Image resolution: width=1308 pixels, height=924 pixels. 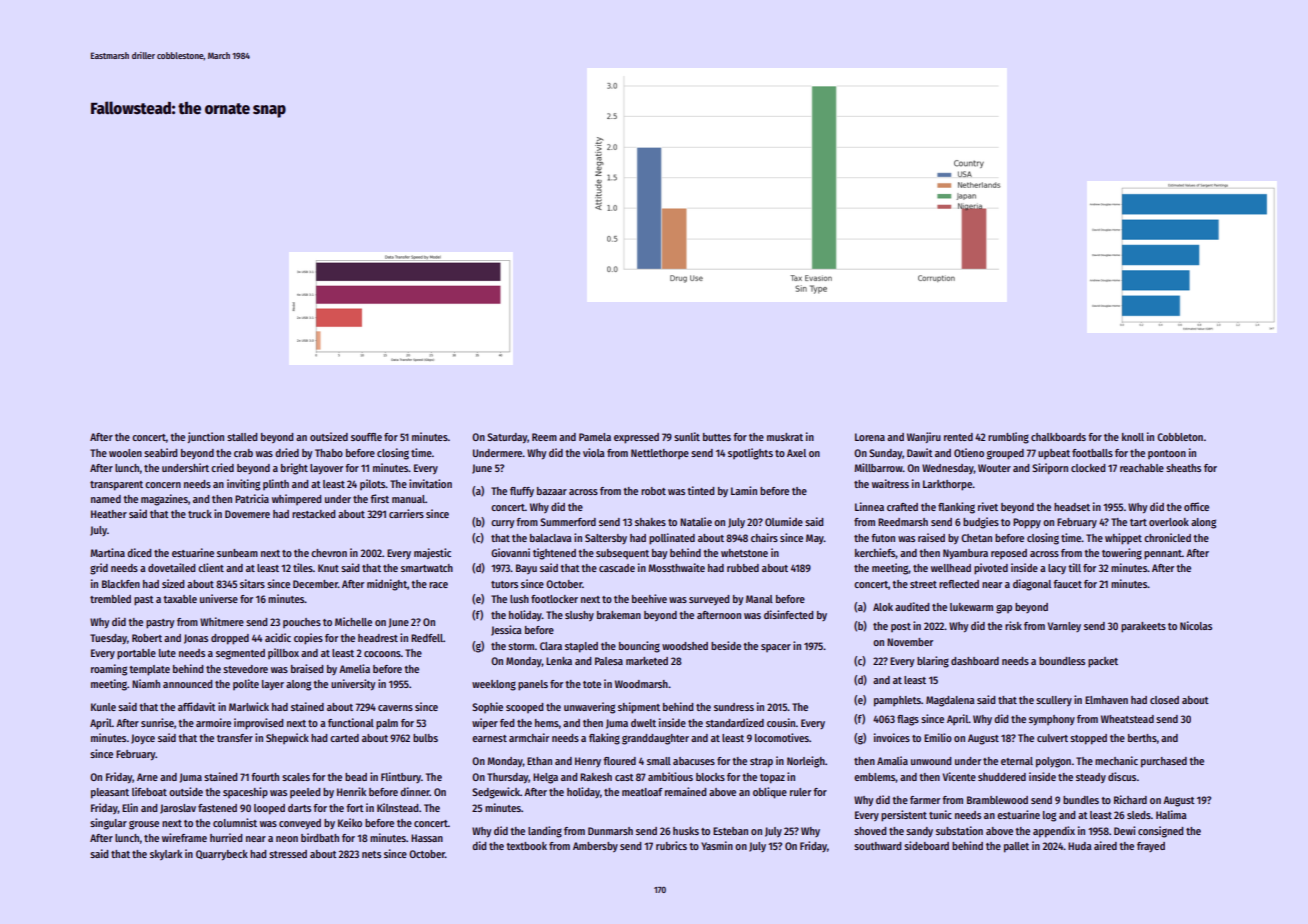 I want to click on tinted, so click(x=700, y=490).
